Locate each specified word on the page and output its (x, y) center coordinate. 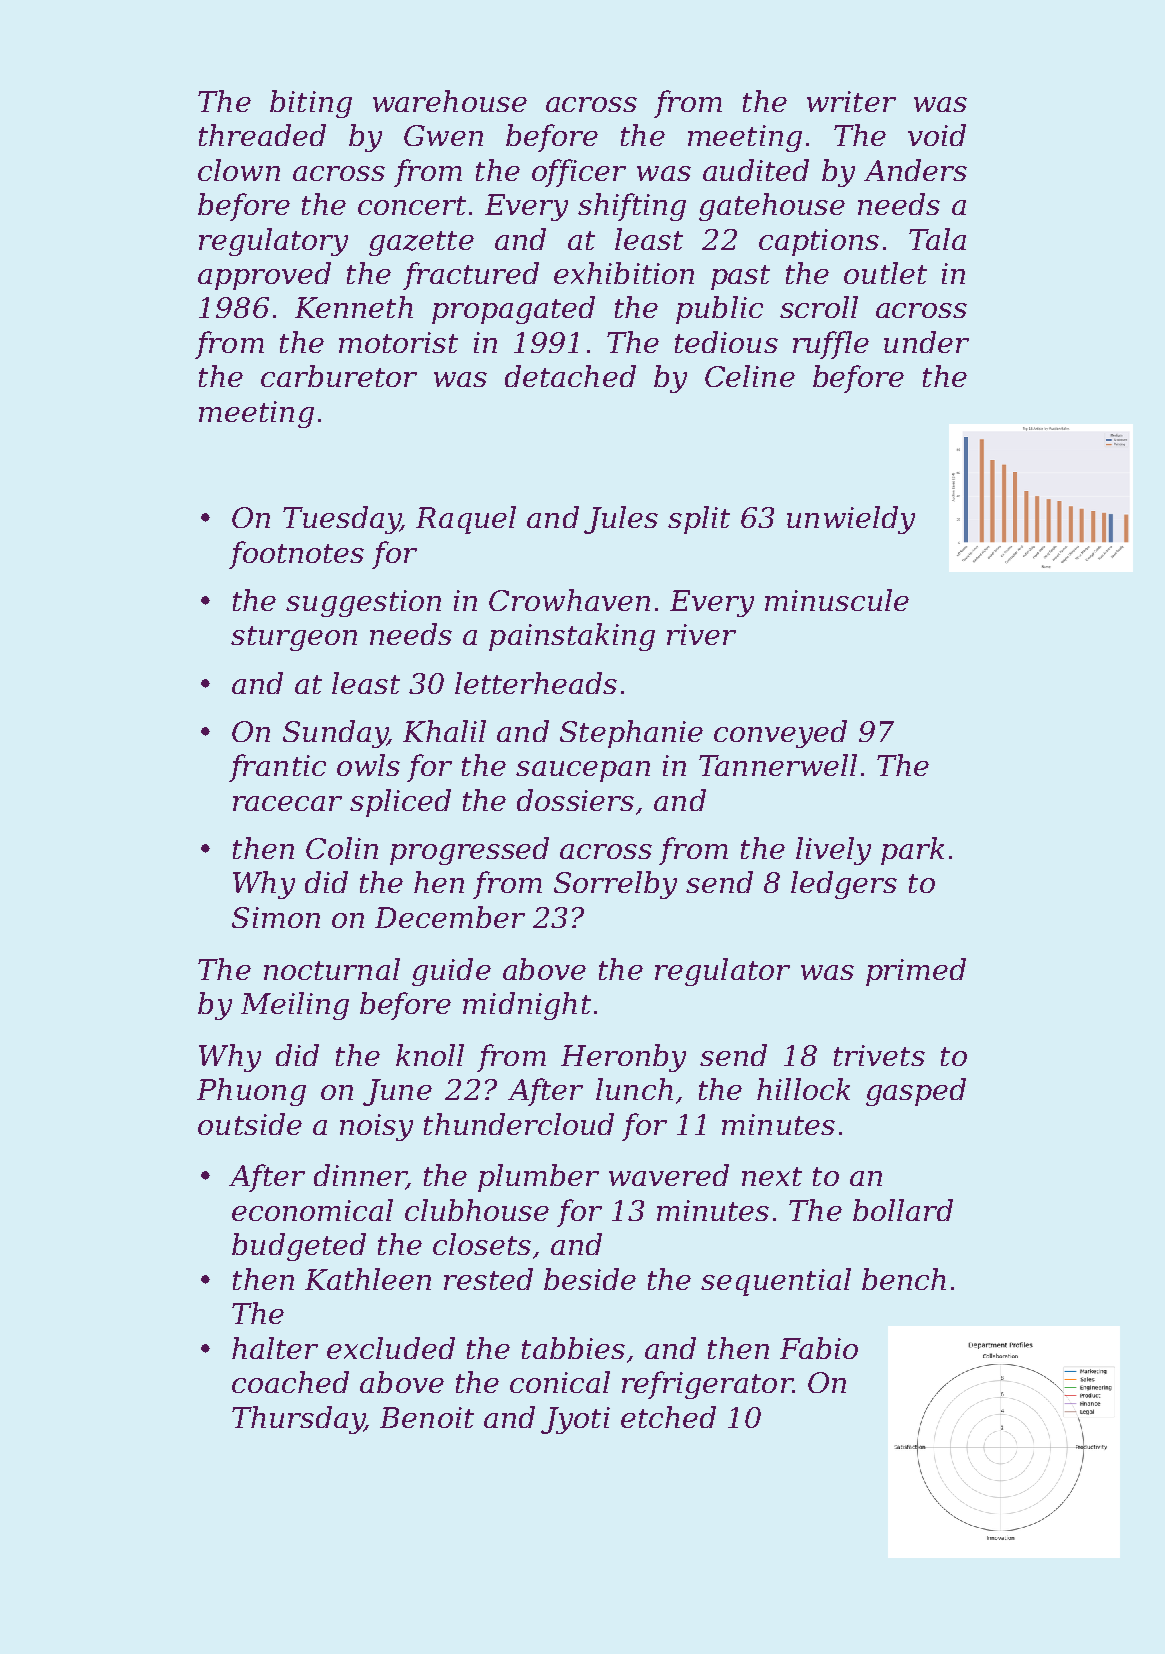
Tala (937, 239)
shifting (632, 207)
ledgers (844, 885)
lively (833, 851)
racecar (287, 803)
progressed (469, 851)
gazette (421, 243)
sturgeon (294, 638)
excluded (391, 1348)
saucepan (583, 771)
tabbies (573, 1348)
